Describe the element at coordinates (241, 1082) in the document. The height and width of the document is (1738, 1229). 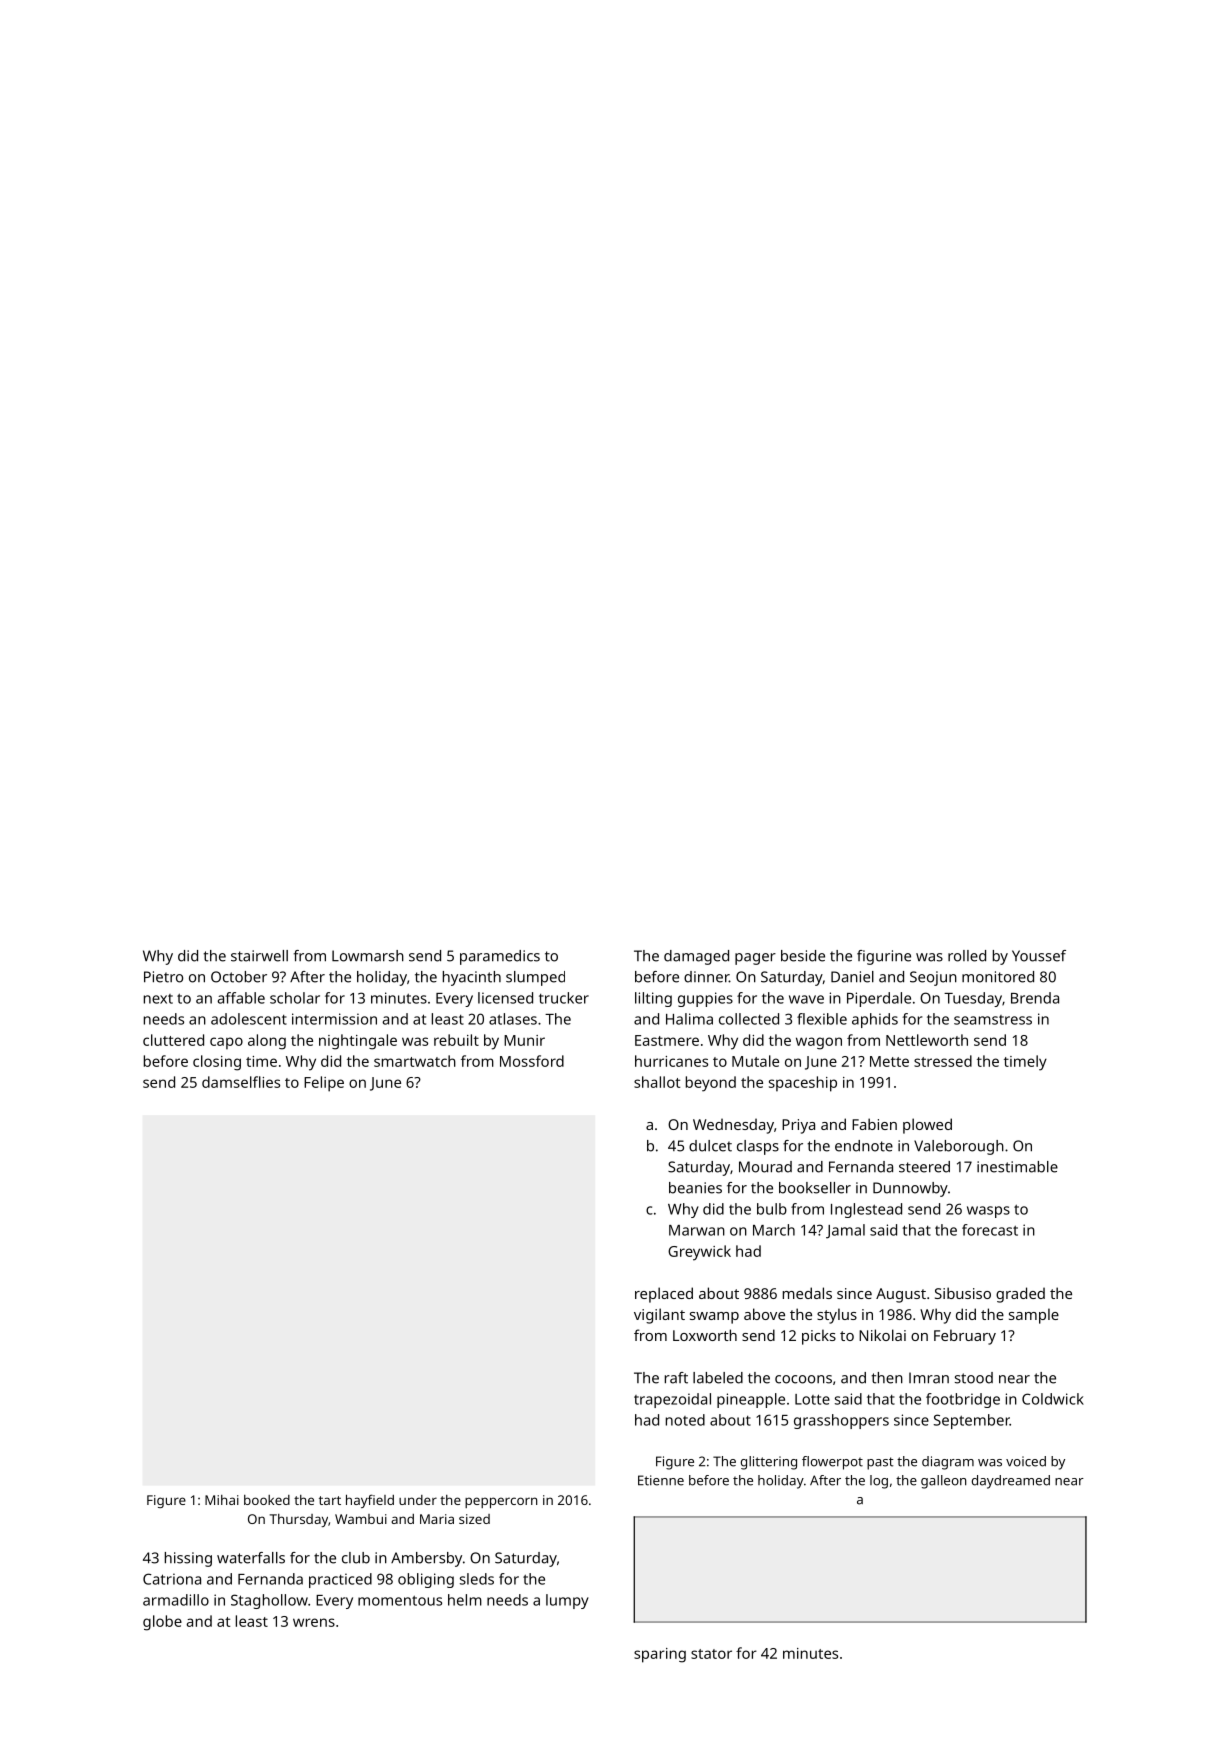
I see `damselflies` at that location.
